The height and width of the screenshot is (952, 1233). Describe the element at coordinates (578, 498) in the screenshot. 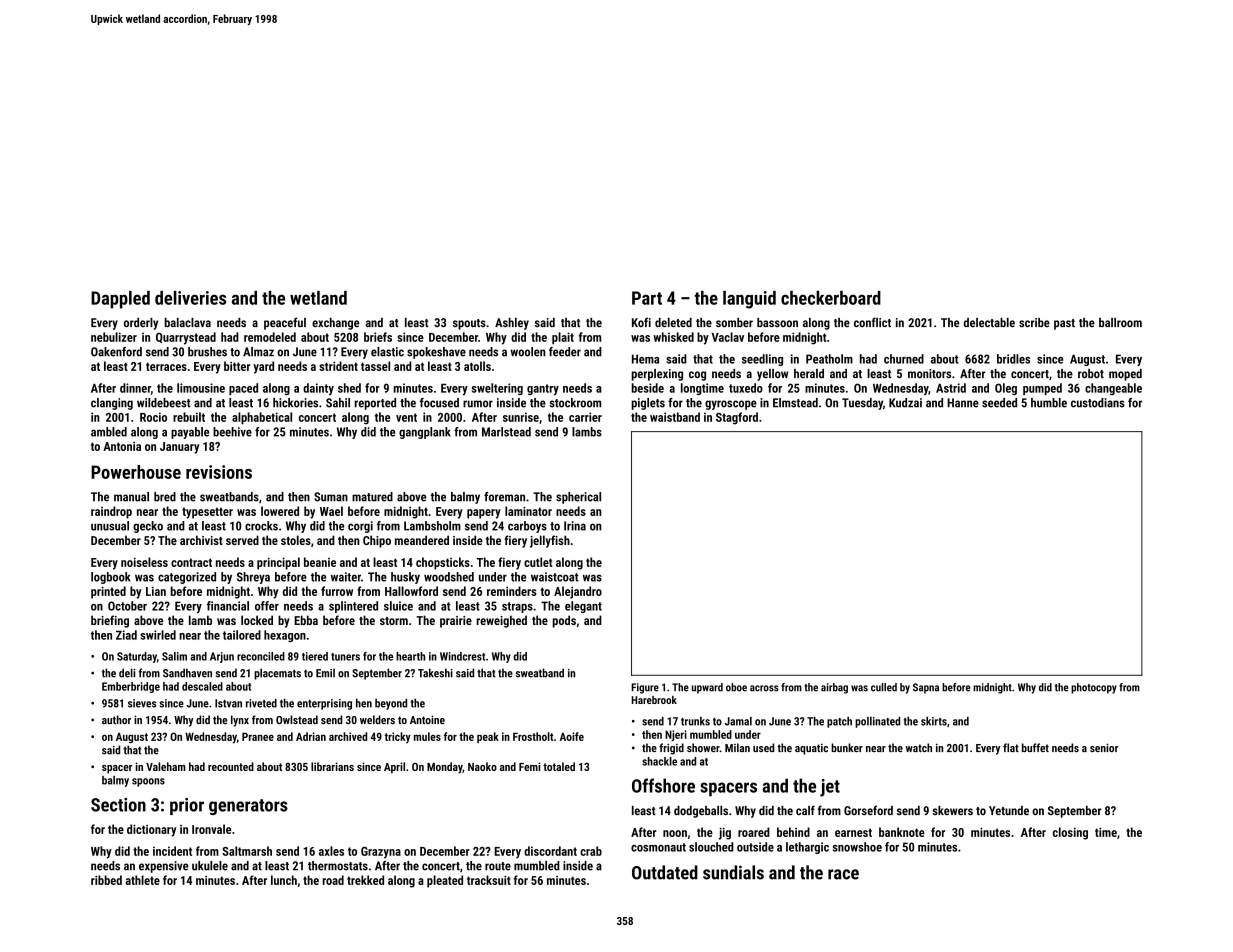

I see `spherical` at that location.
